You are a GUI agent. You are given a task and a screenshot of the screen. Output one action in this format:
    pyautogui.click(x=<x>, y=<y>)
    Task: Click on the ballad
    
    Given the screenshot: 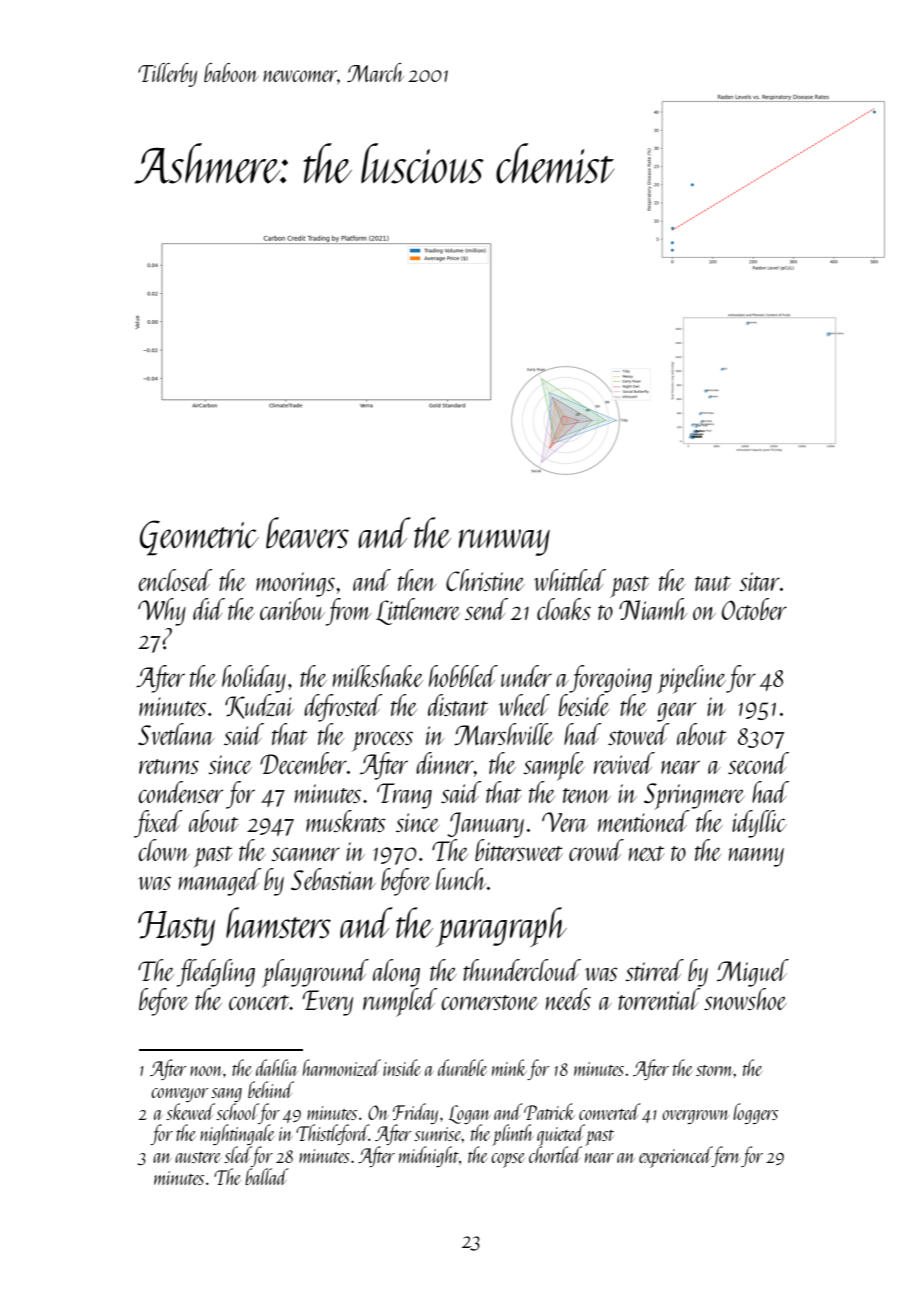 What is the action you would take?
    pyautogui.click(x=267, y=1176)
